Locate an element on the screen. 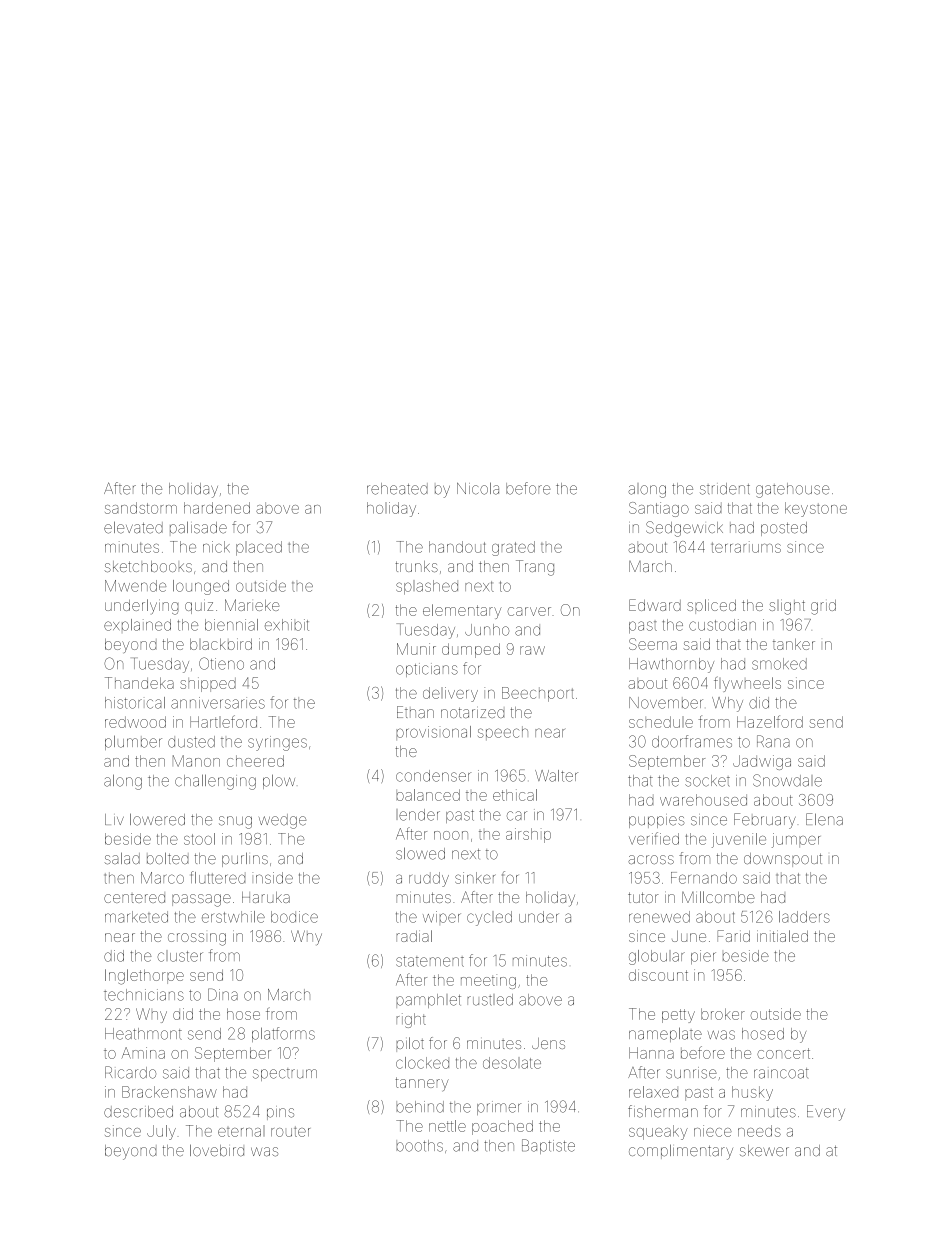 Image resolution: width=952 pixels, height=1233 pixels. bodice is located at coordinates (294, 917).
